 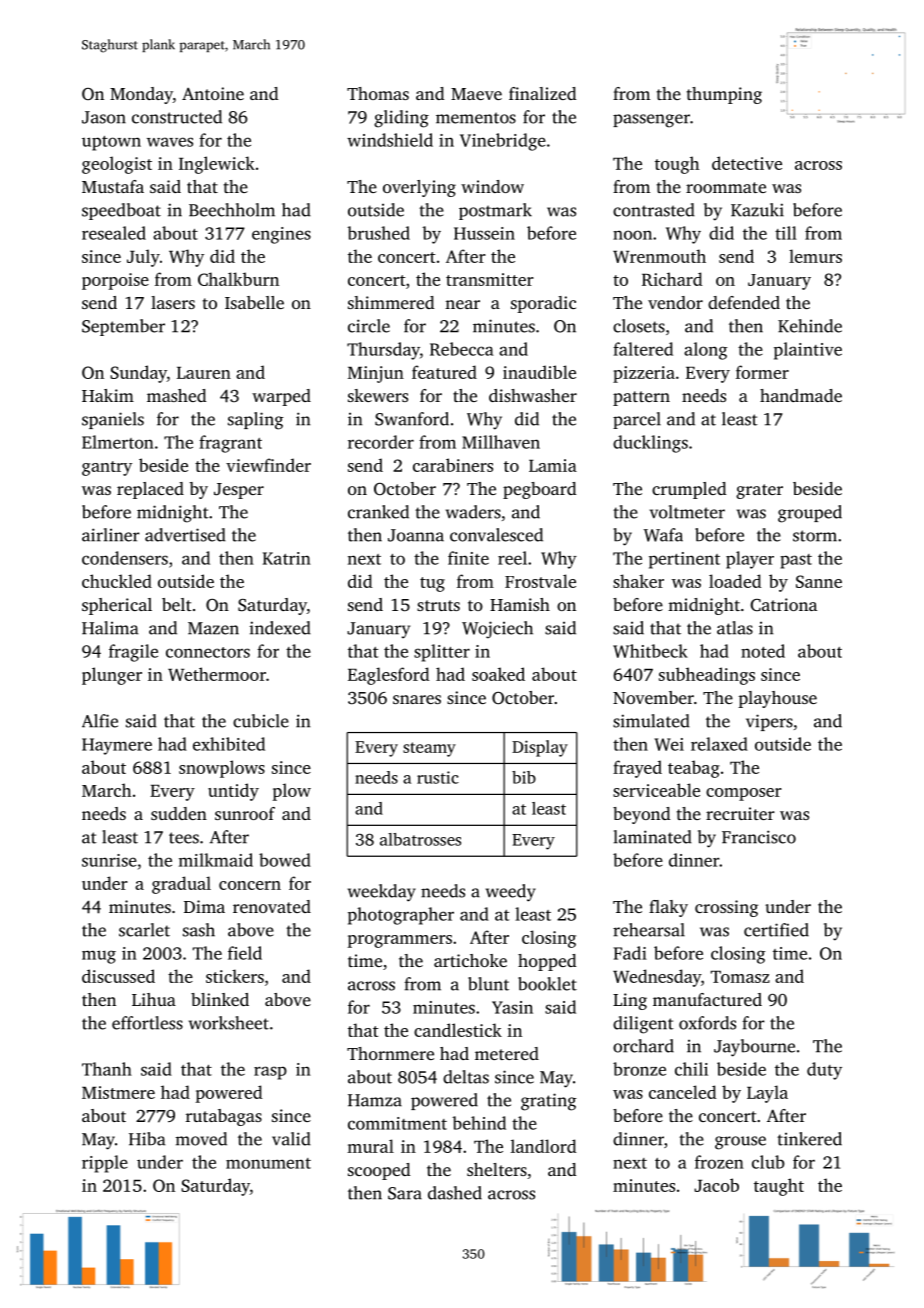 What do you see at coordinates (777, 699) in the document?
I see `playhouse` at bounding box center [777, 699].
